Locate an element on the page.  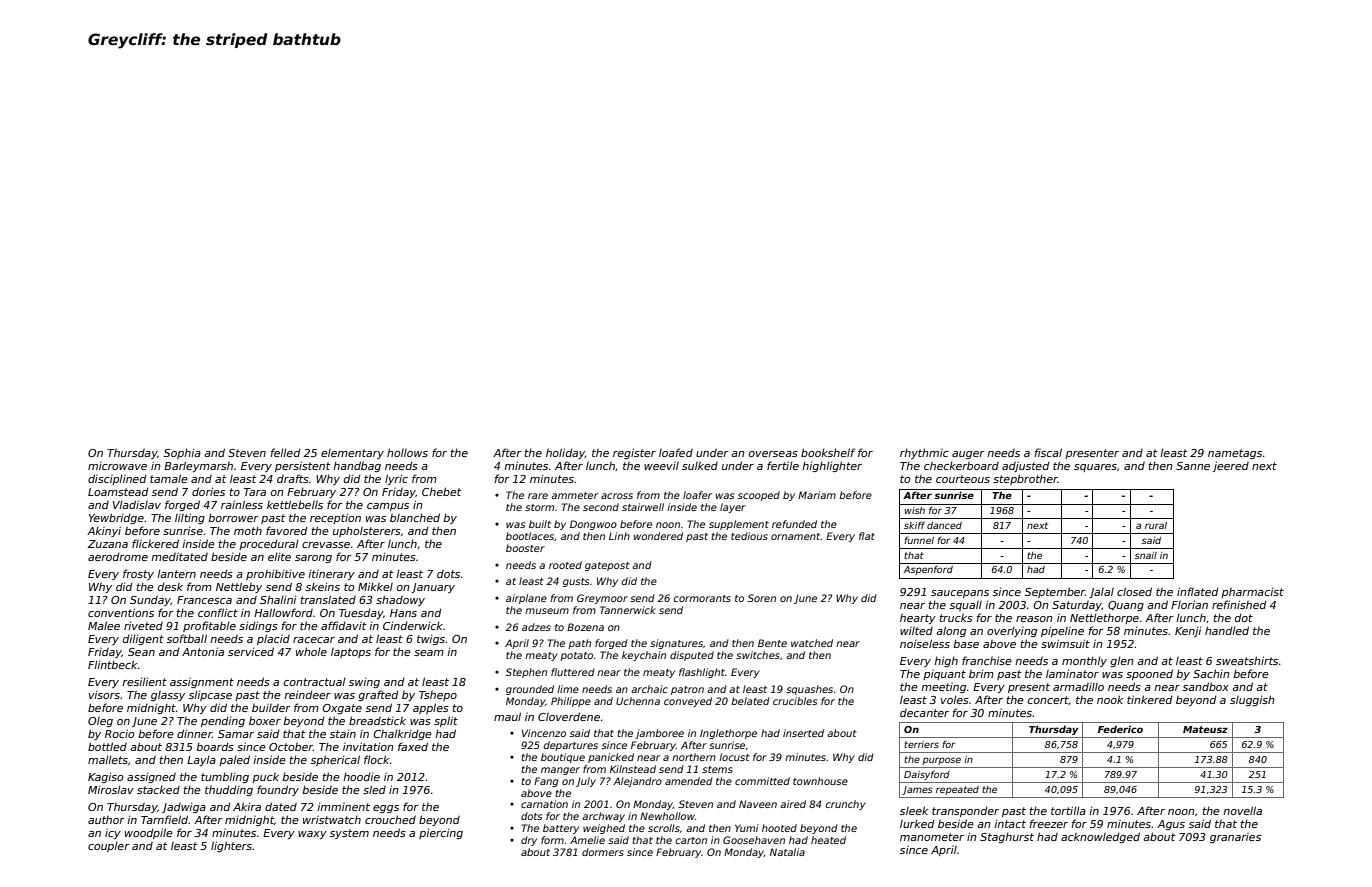
base is located at coordinates (966, 643).
